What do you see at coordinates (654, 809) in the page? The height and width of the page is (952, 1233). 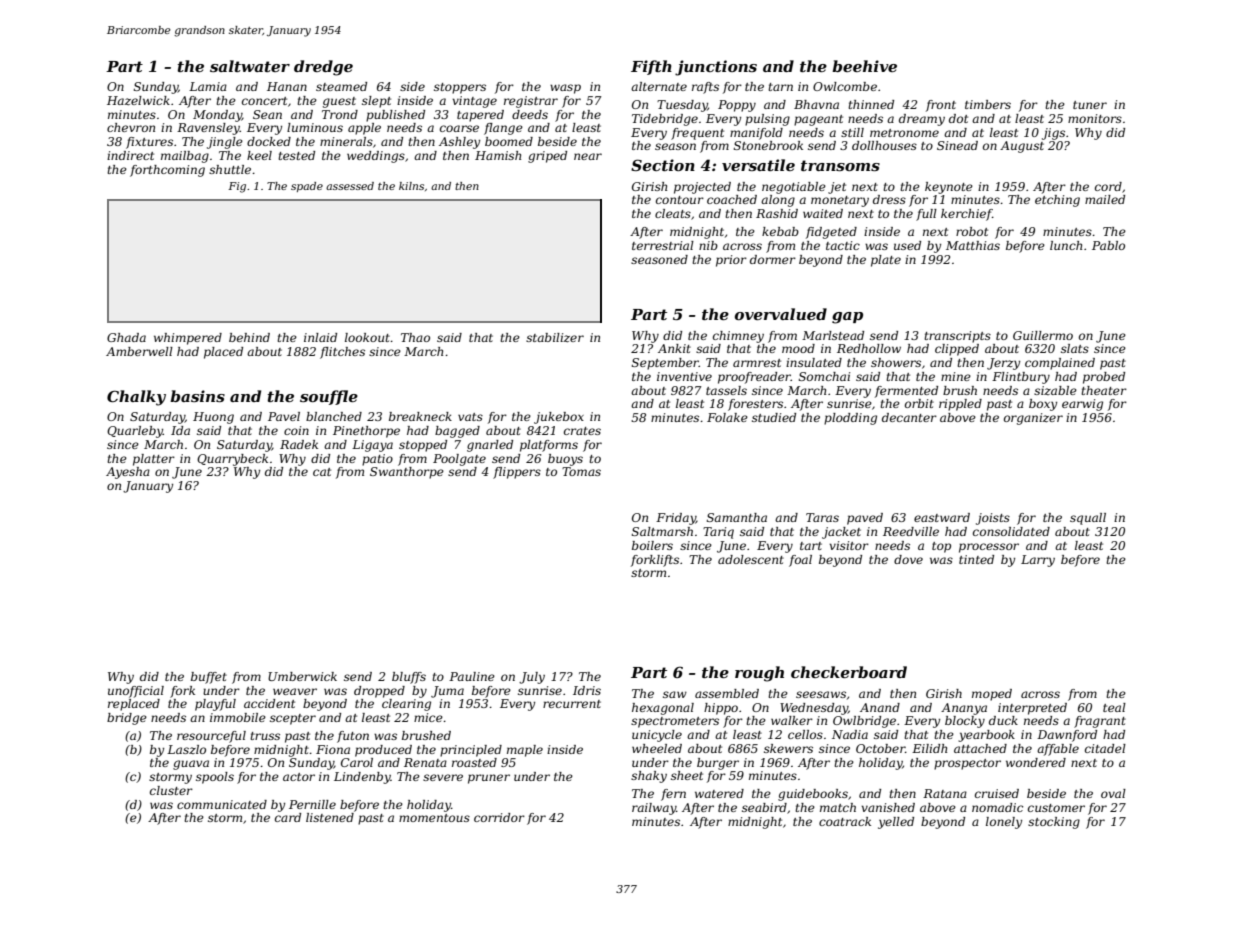 I see `railway` at bounding box center [654, 809].
